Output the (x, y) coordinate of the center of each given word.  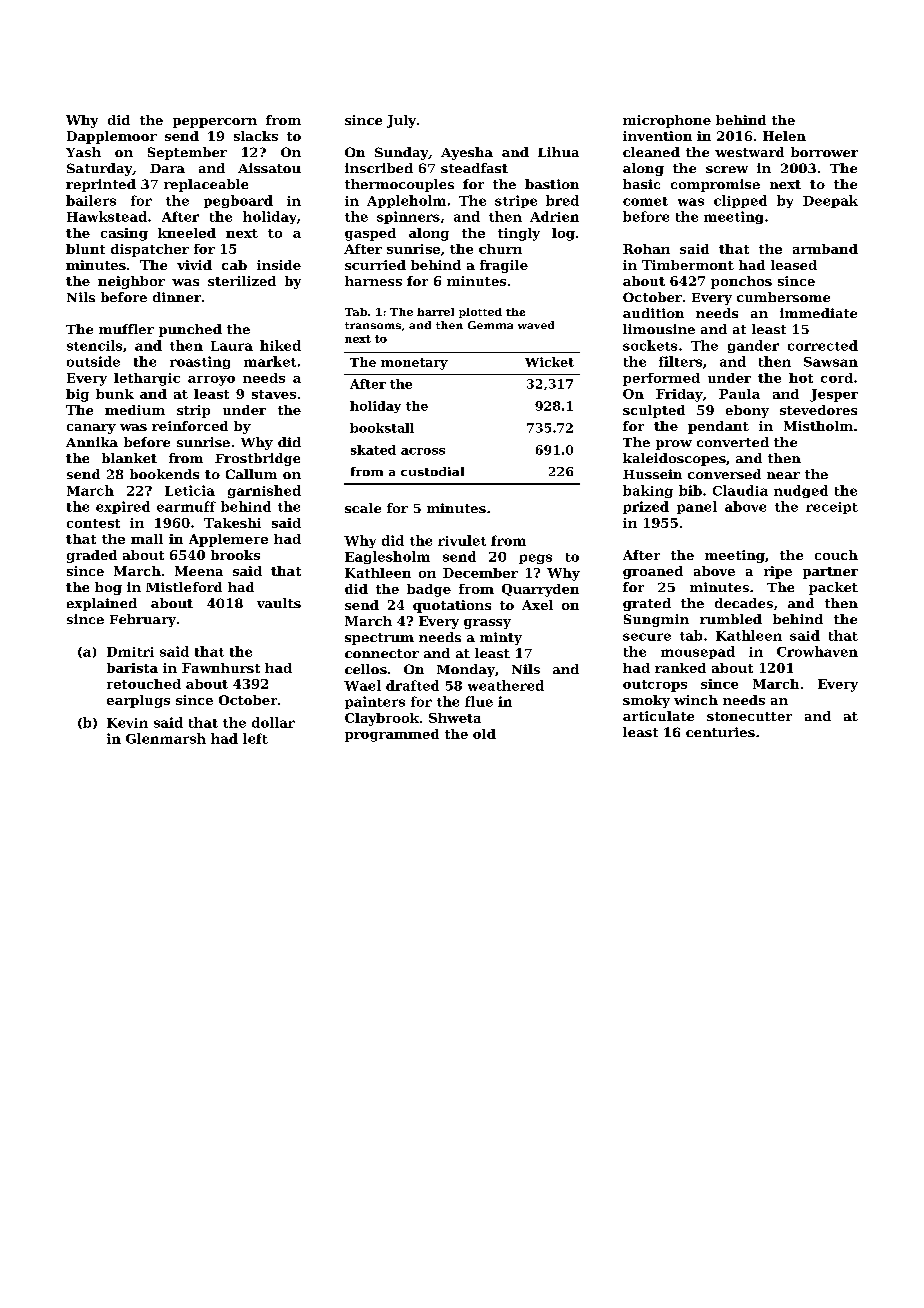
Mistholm (818, 426)
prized (646, 507)
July (401, 121)
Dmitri (130, 652)
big (77, 395)
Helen (784, 136)
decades (744, 603)
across (423, 451)
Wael (362, 685)
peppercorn (215, 123)
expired (123, 507)
